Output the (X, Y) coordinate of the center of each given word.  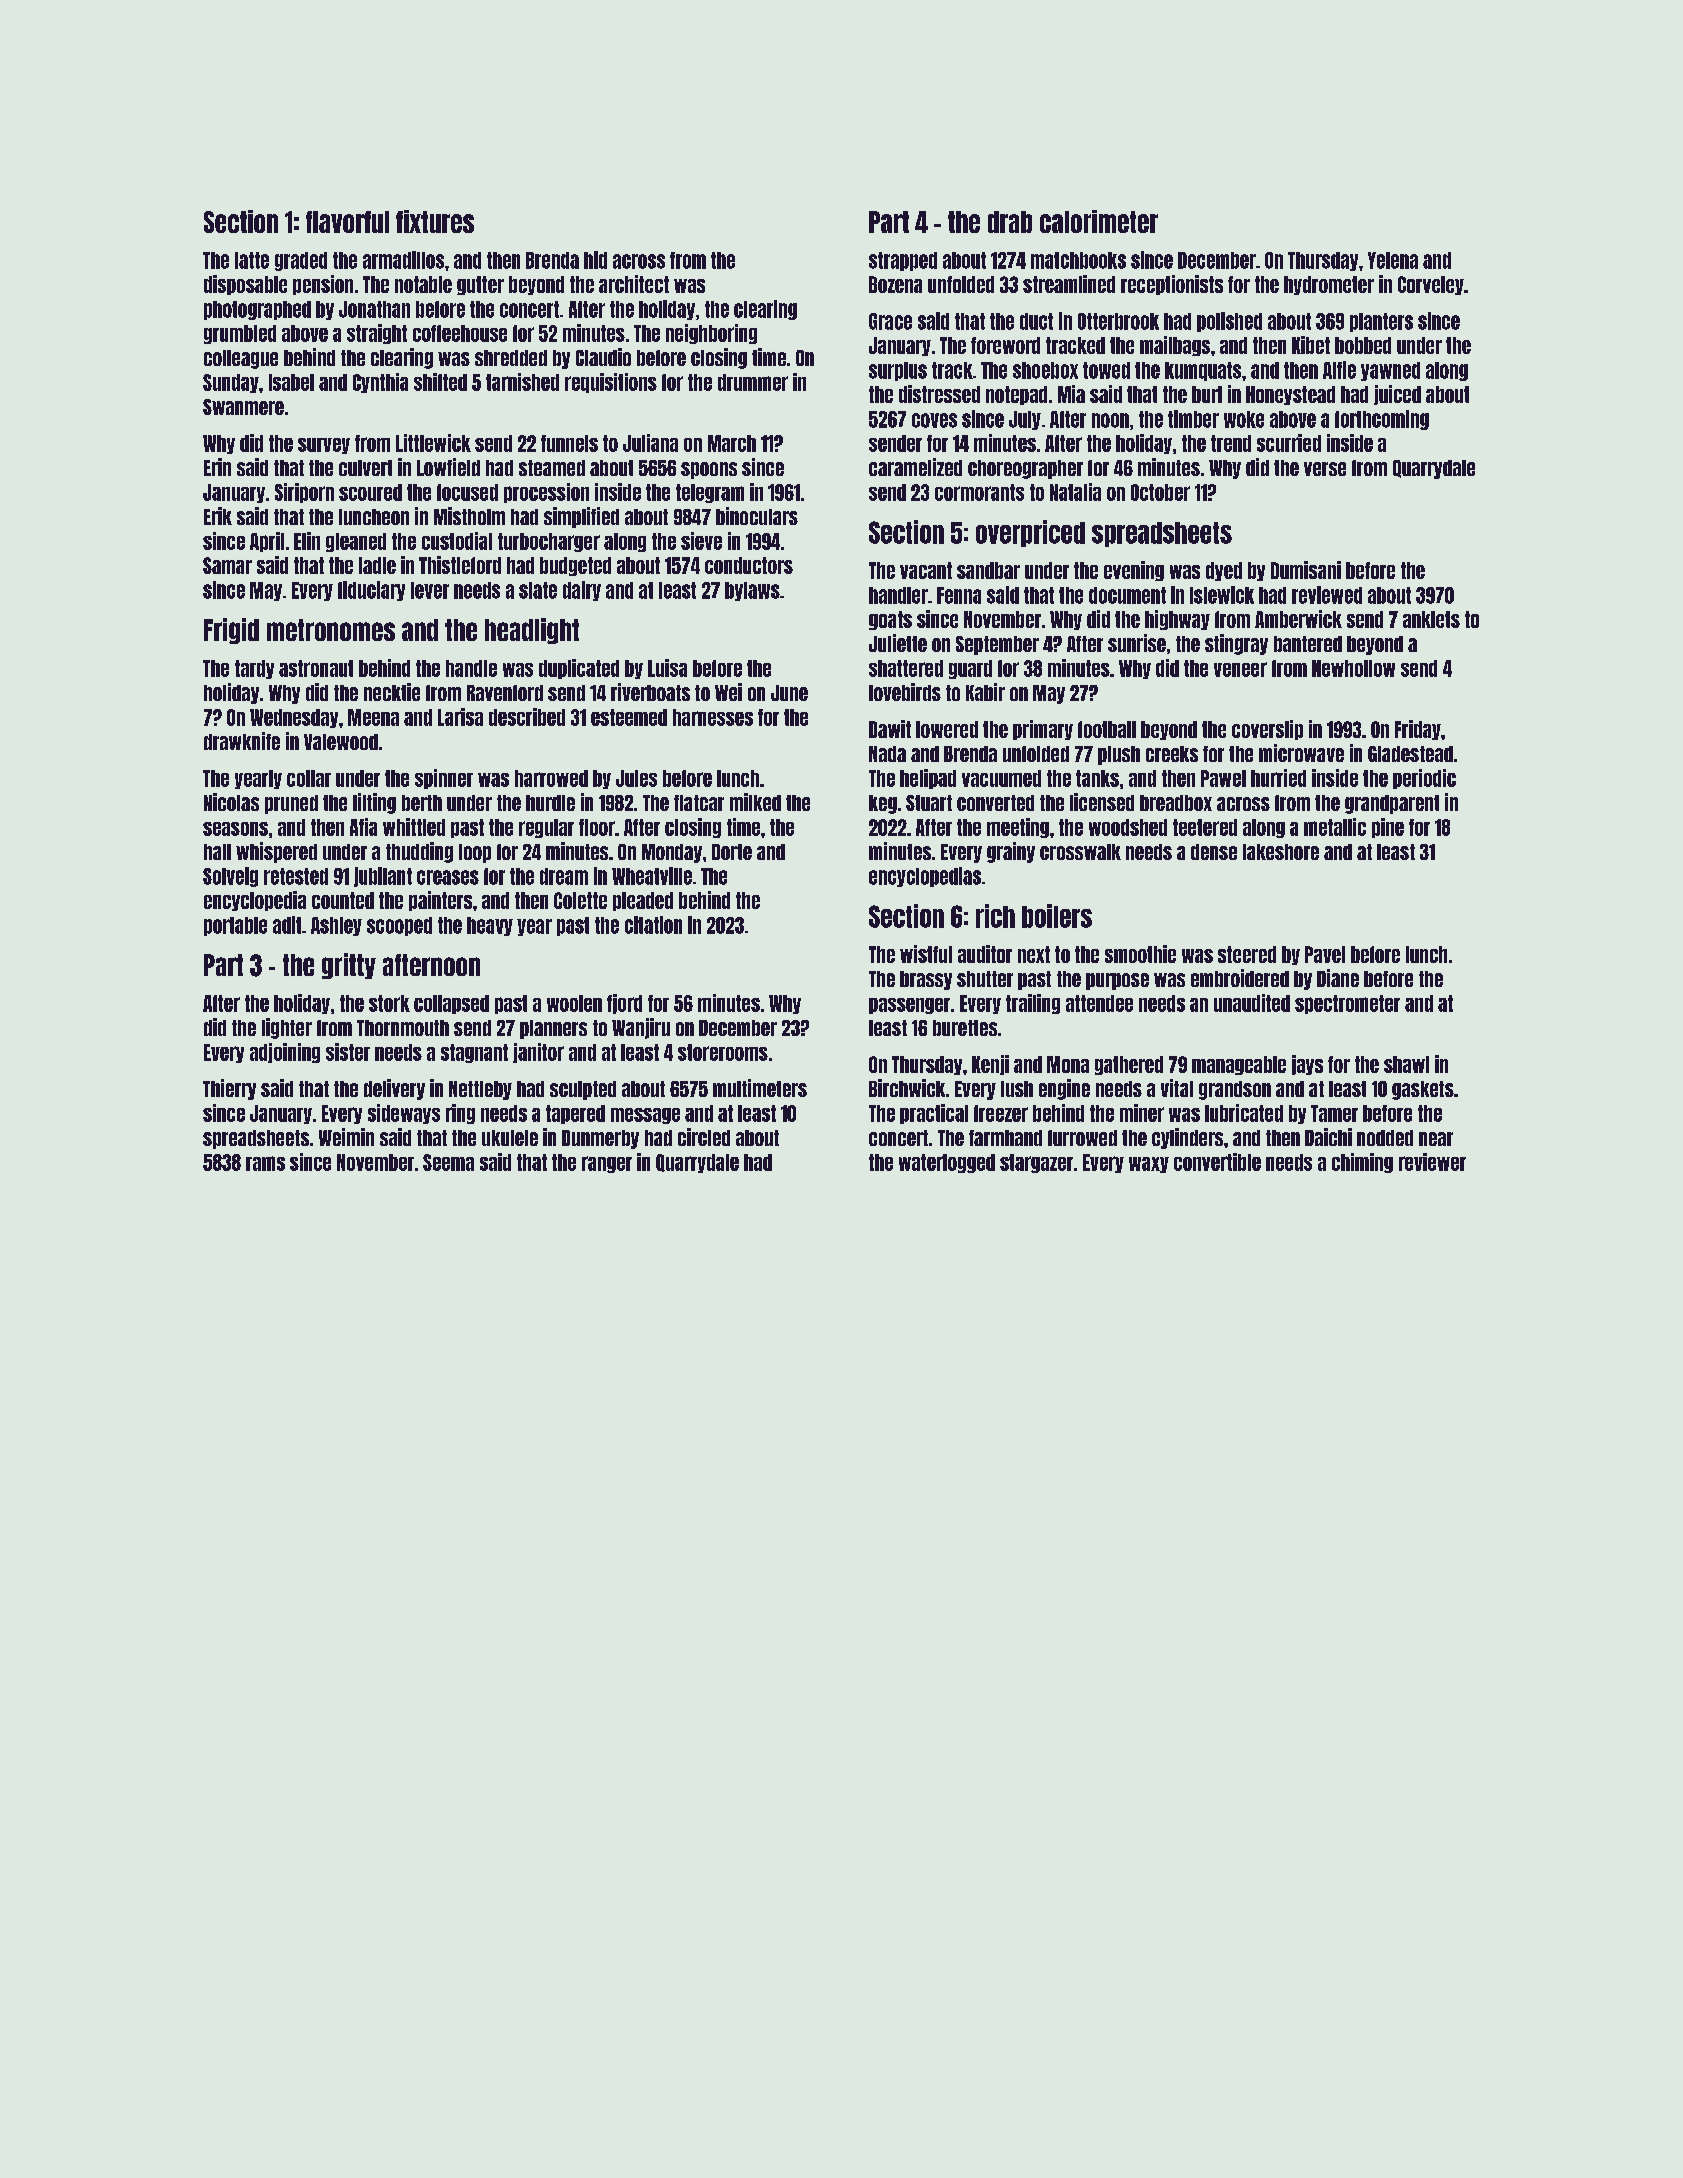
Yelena (1393, 260)
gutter (480, 285)
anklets (1431, 619)
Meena (373, 717)
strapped (903, 261)
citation (653, 925)
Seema (448, 1162)
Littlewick (433, 443)
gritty (349, 966)
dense (1214, 852)
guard (970, 669)
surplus (898, 371)
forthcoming (1382, 420)
